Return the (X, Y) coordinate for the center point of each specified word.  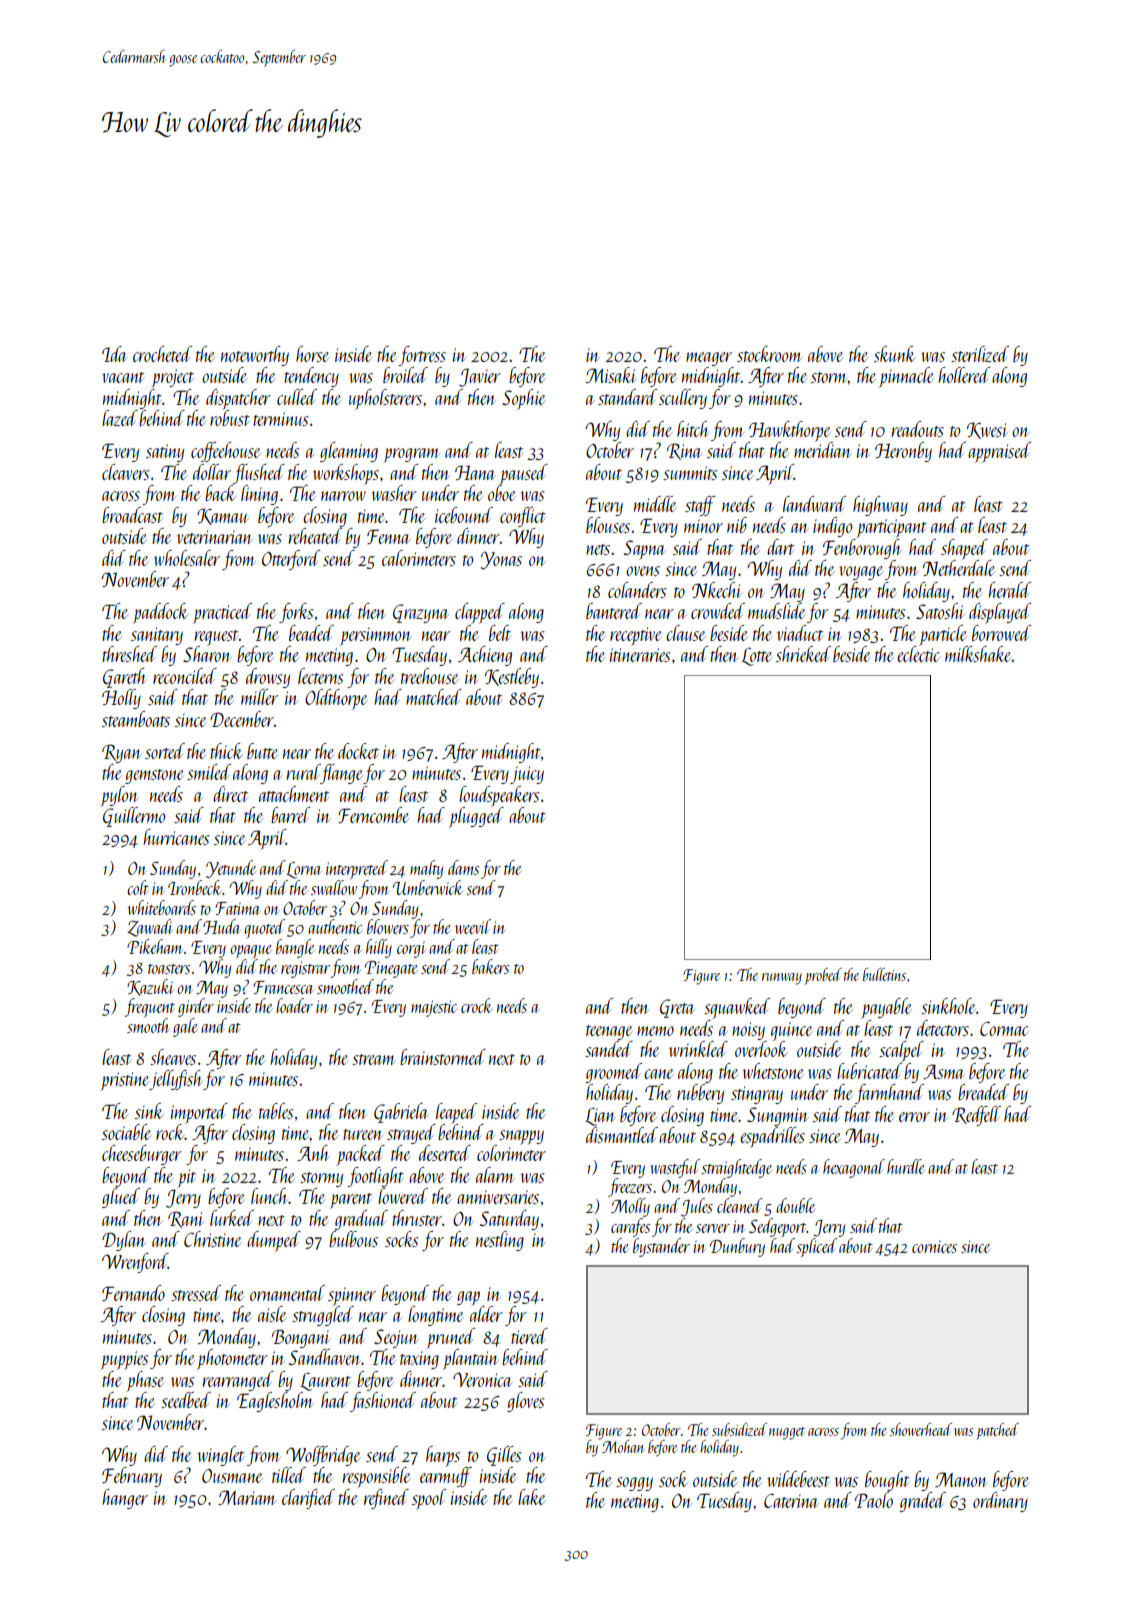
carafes (630, 1227)
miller (259, 697)
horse (312, 354)
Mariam (247, 1497)
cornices (934, 1246)
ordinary (1000, 1502)
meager (709, 359)
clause (686, 633)
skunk (895, 354)
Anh (313, 1153)
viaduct (800, 633)
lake (532, 1497)
